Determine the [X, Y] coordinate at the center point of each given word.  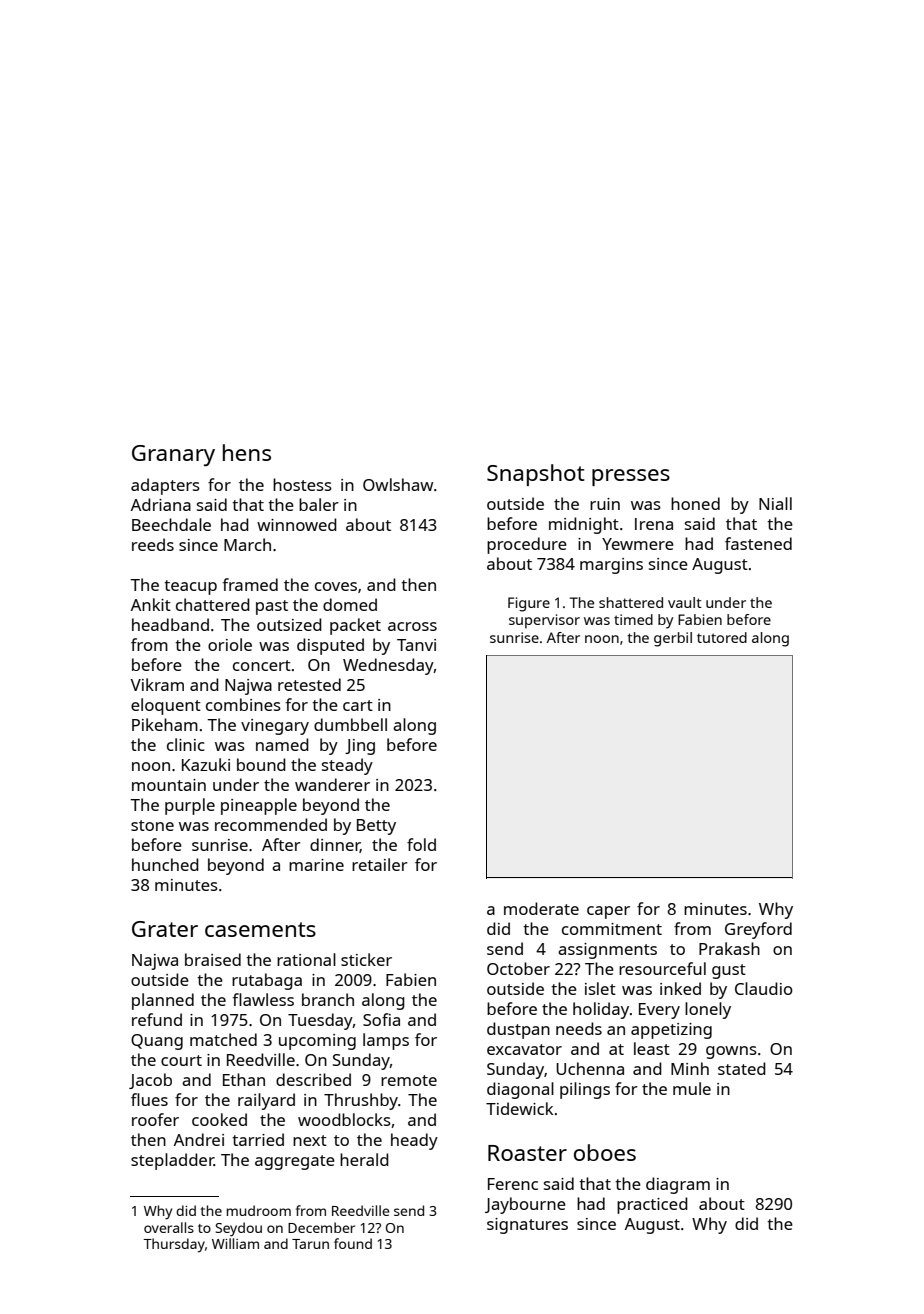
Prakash [729, 948]
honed [695, 503]
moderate [541, 908]
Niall [775, 503]
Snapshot [536, 475]
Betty [376, 827]
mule [692, 1088]
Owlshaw [398, 484]
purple [190, 806]
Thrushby [361, 1101]
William [235, 1243]
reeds [153, 544]
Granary [173, 455]
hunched [165, 864]
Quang [157, 1042]
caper [608, 912]
